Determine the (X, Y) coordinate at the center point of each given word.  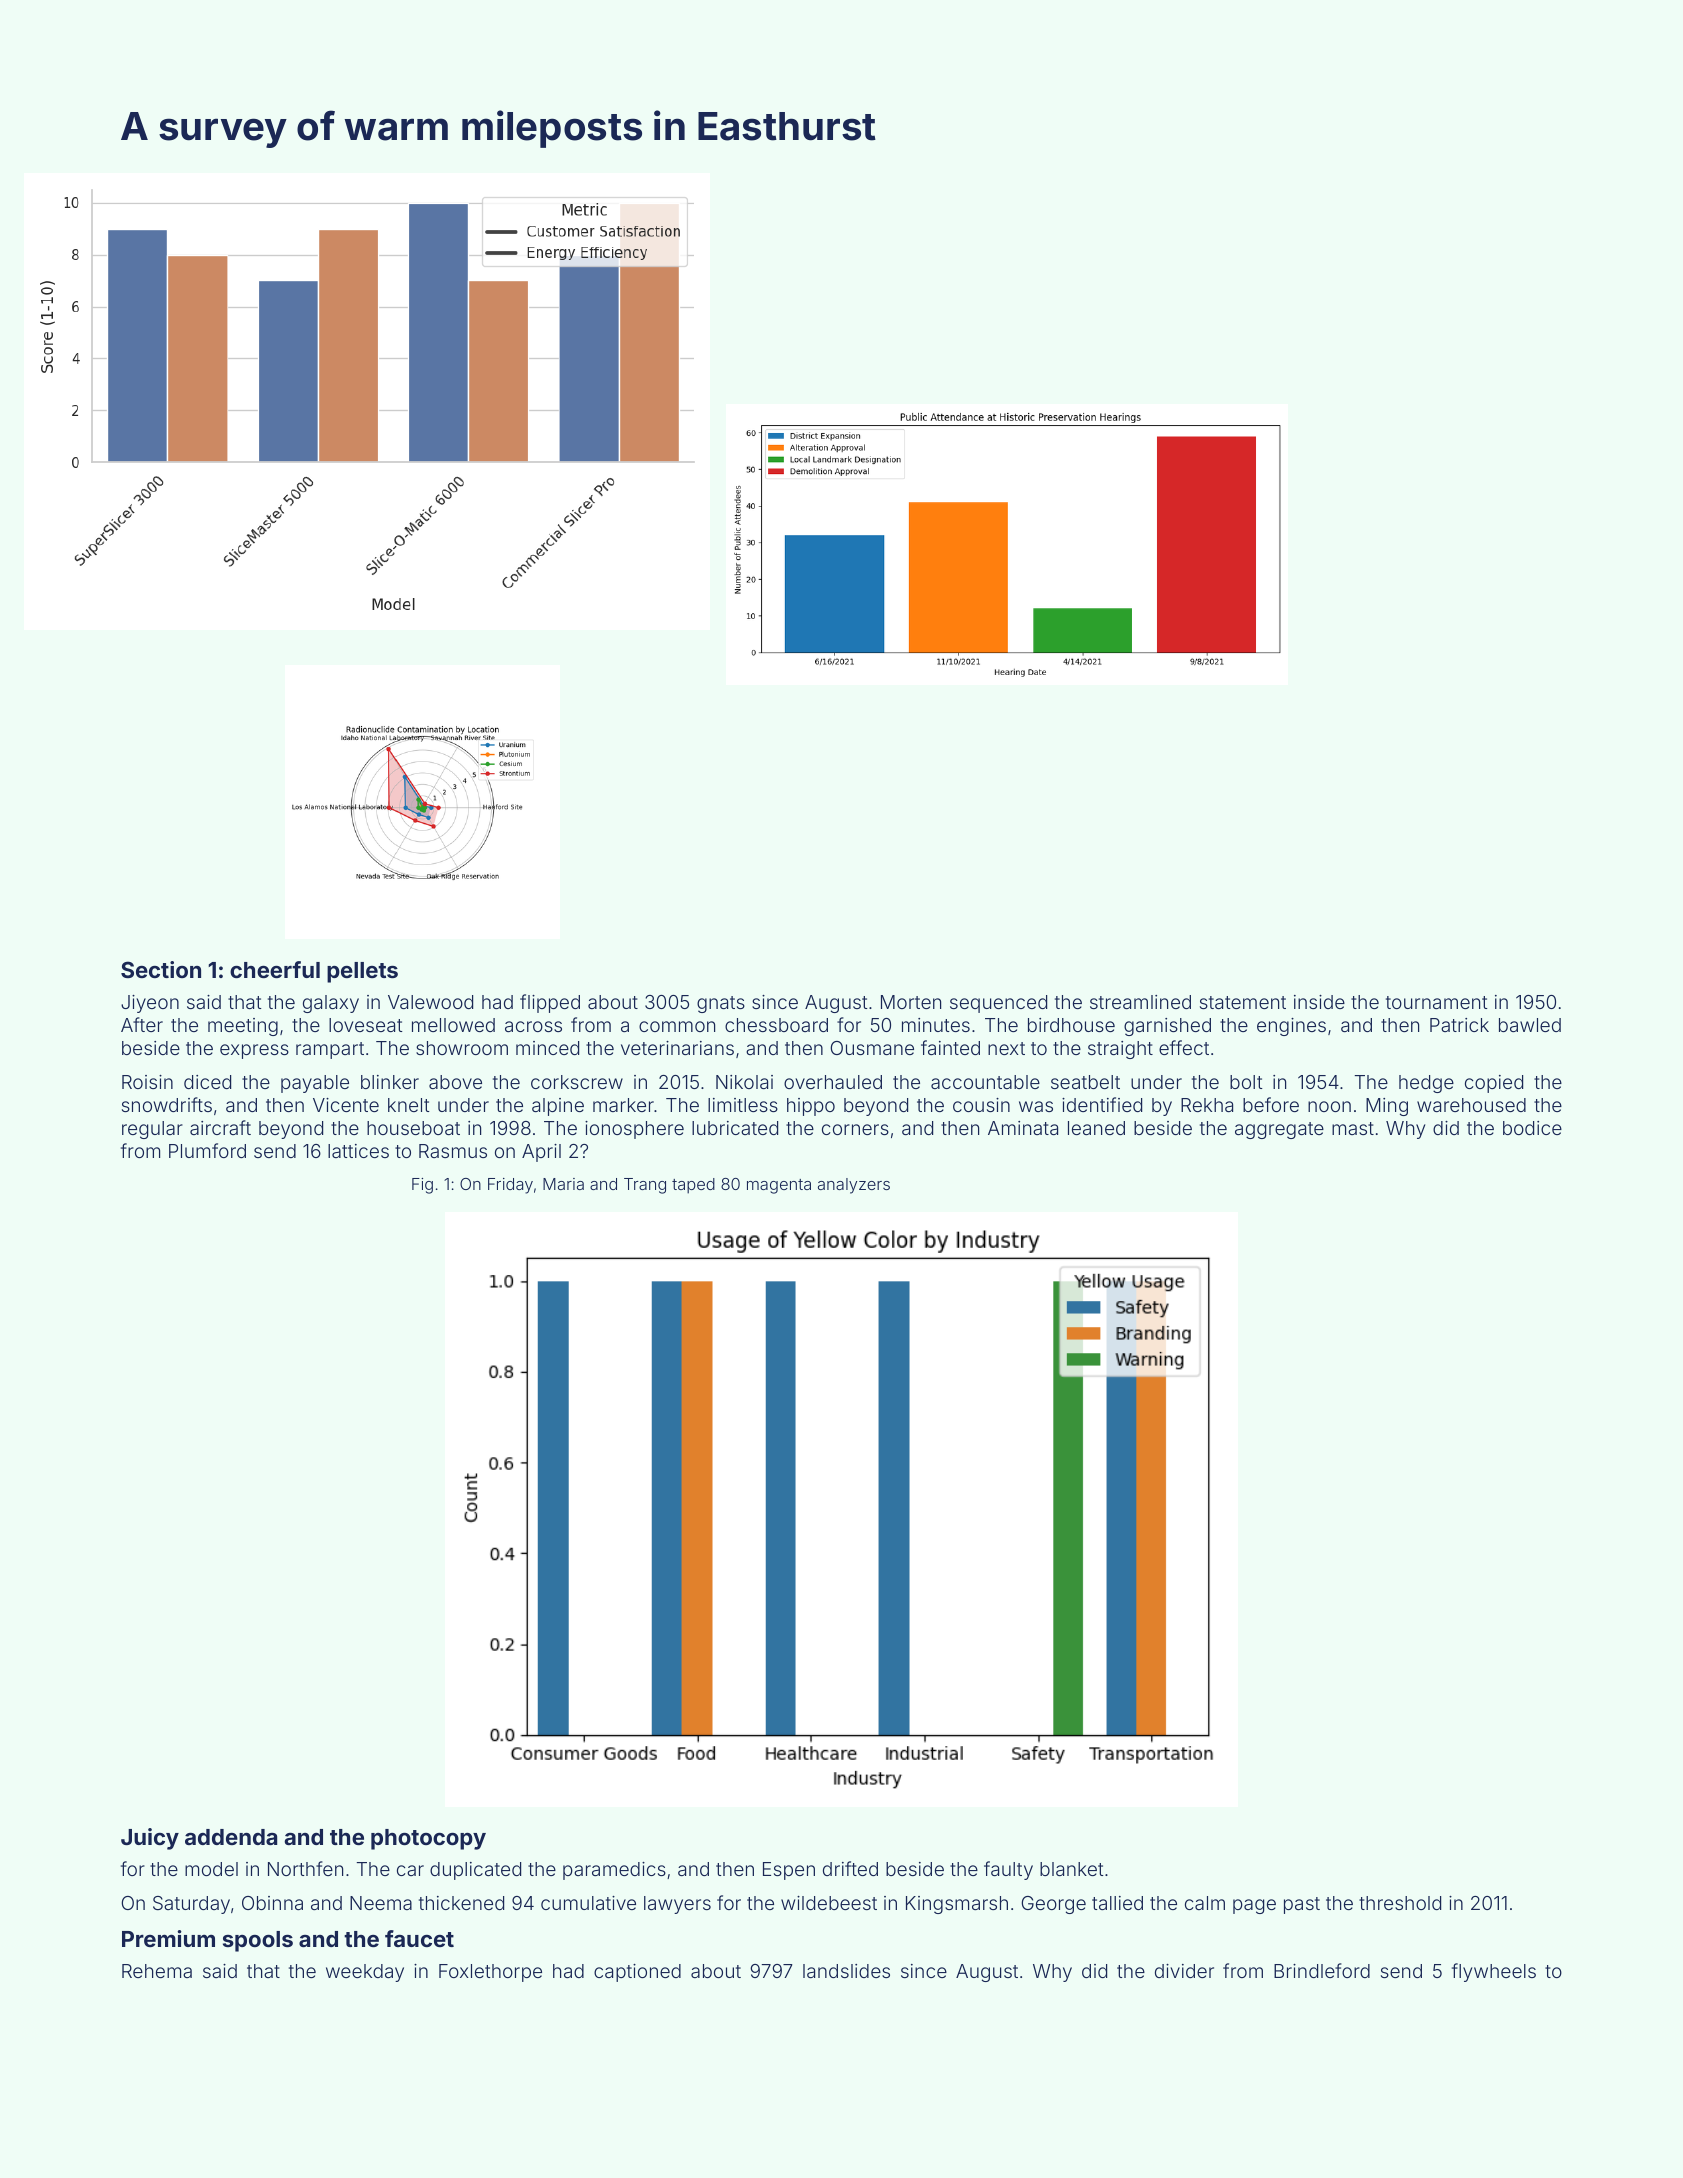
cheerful (275, 969)
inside (1319, 1002)
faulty (1008, 1870)
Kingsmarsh (957, 1905)
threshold (1400, 1903)
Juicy (150, 1839)
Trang (645, 1186)
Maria (563, 1184)
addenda (231, 1837)
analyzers (854, 1186)
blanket (1071, 1869)
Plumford (207, 1150)
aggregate (1279, 1130)
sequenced (998, 1004)
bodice (1532, 1128)
